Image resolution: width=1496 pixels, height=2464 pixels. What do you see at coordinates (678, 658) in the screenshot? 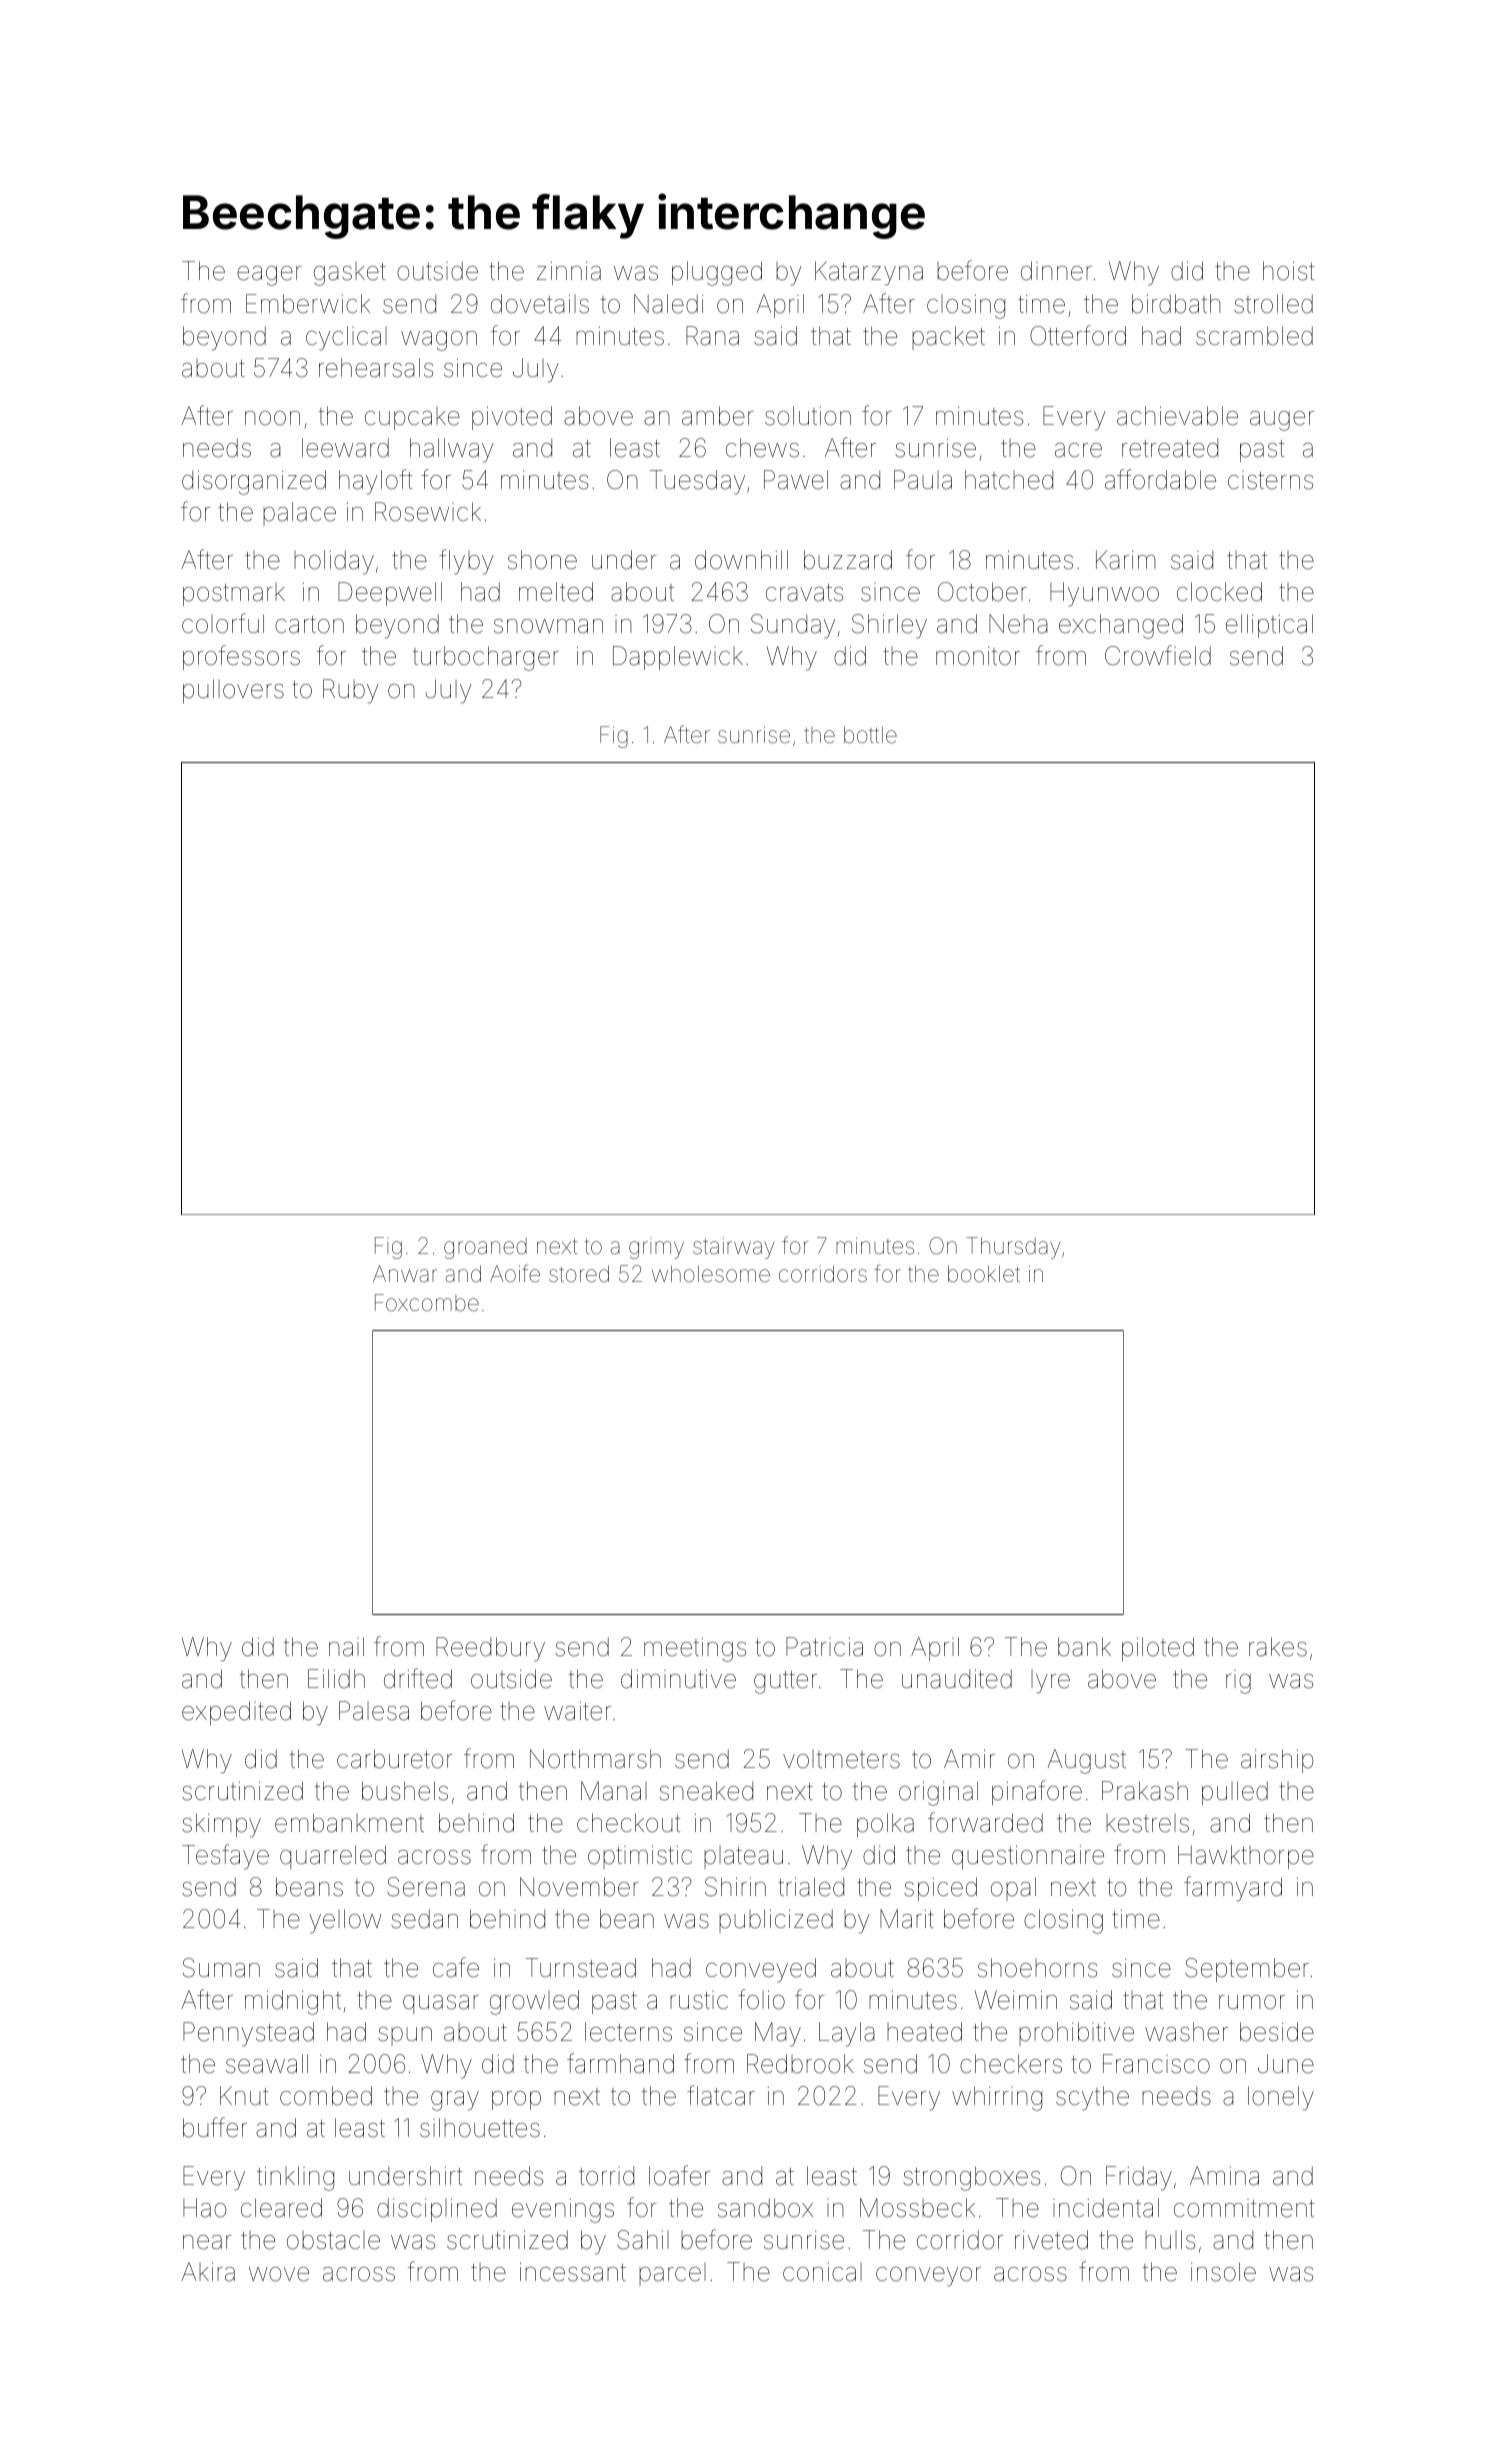
I see `Dapplewick` at bounding box center [678, 658].
